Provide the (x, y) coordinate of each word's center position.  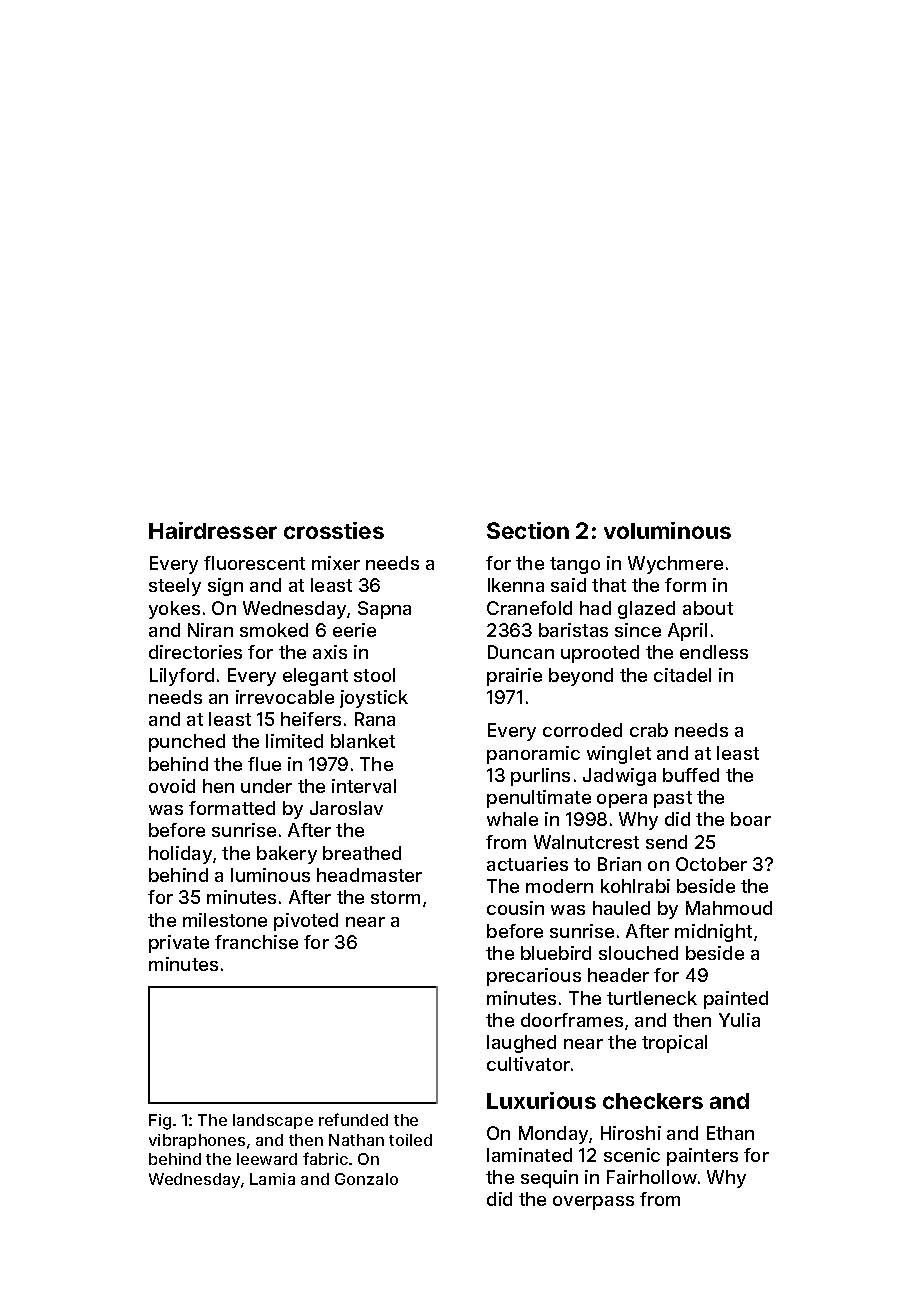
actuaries (527, 864)
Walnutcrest (586, 842)
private (179, 944)
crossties (334, 530)
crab (649, 730)
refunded (353, 1119)
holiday (180, 855)
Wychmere (675, 565)
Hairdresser (213, 530)
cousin (515, 908)
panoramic (533, 755)
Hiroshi (631, 1133)
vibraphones (197, 1141)
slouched (638, 953)
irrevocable (285, 697)
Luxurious (541, 1100)
